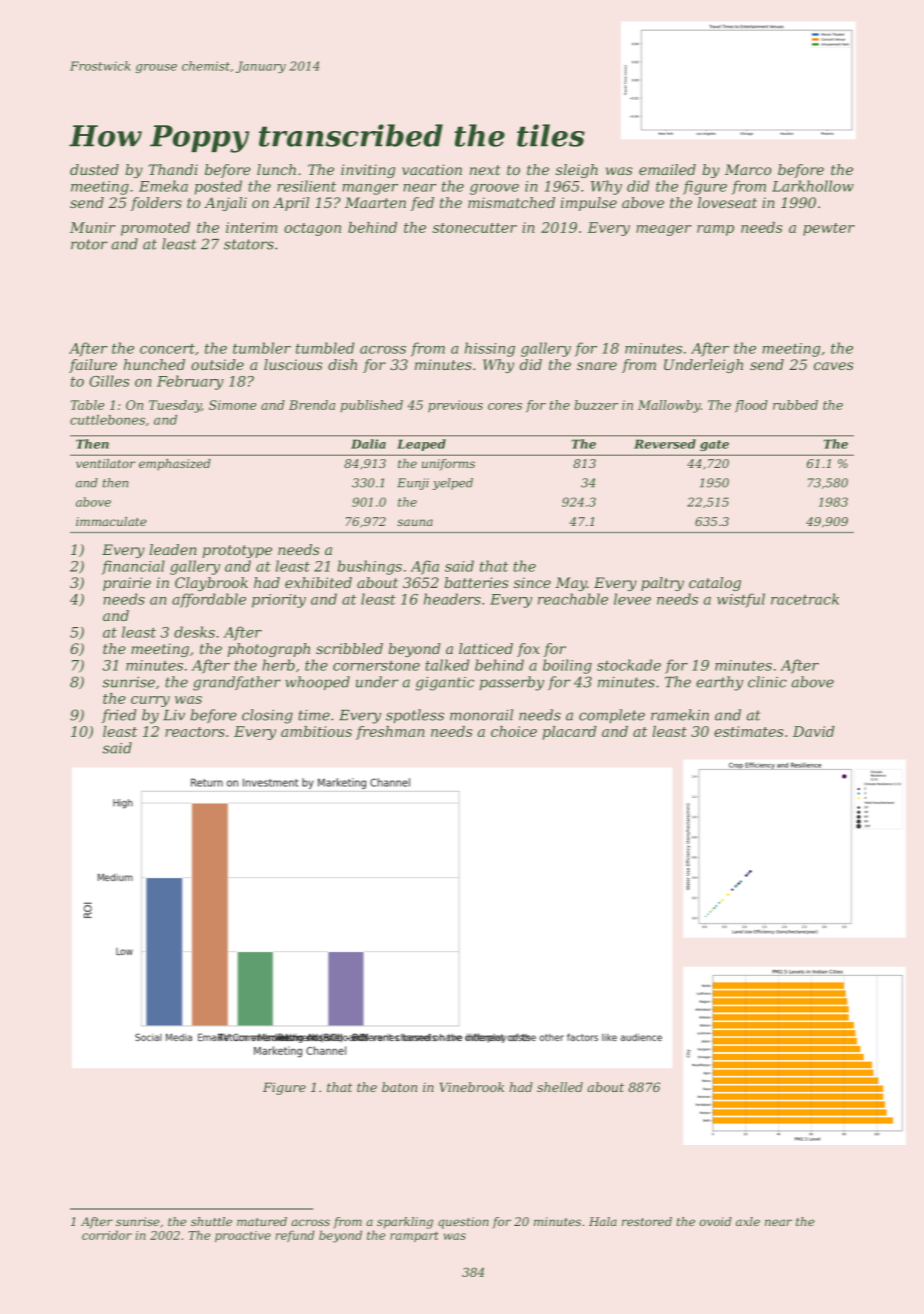  Describe the element at coordinates (119, 716) in the screenshot. I see `fried` at that location.
